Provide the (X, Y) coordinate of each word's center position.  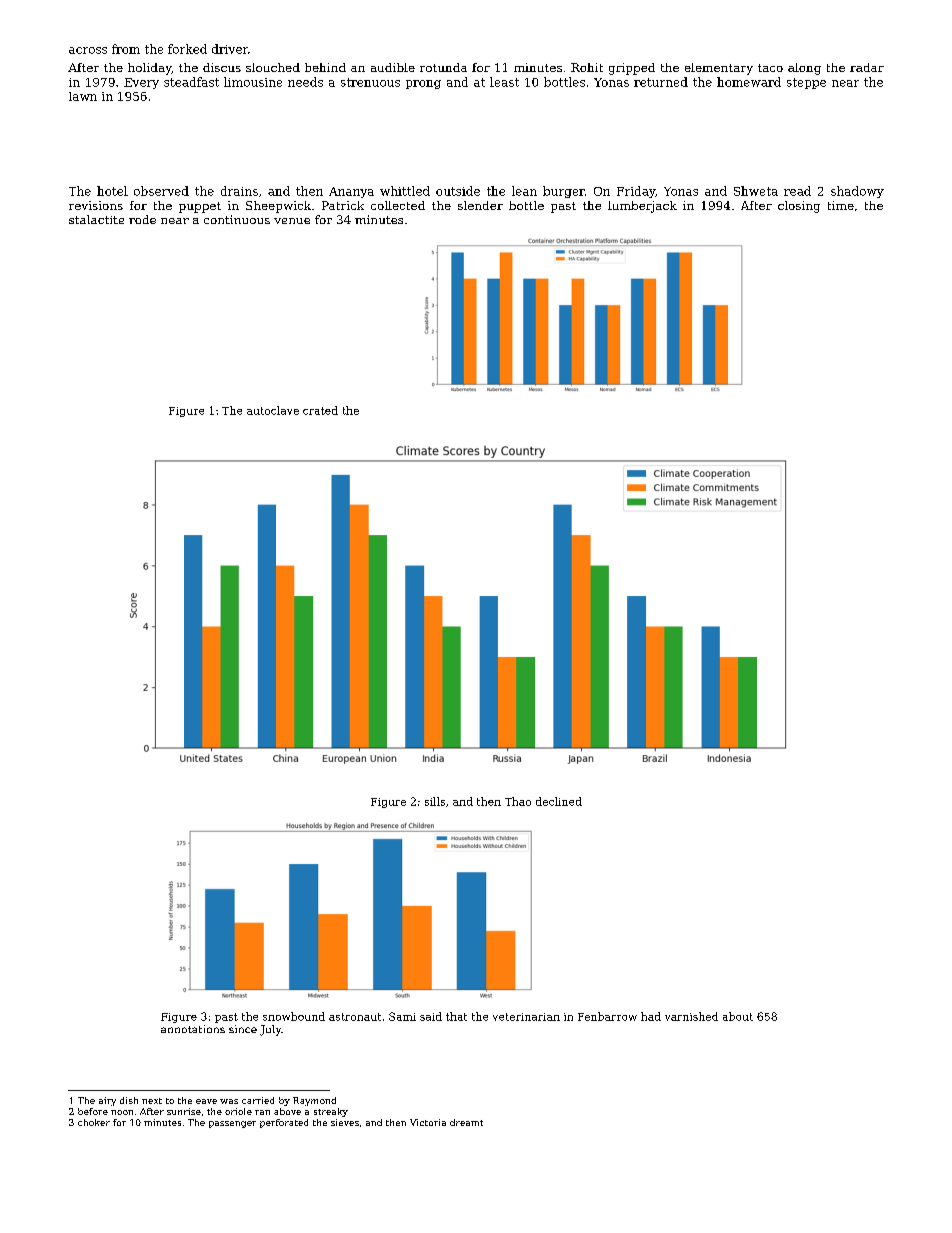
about (738, 1016)
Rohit (587, 67)
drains (239, 191)
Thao (518, 801)
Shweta (756, 191)
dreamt (466, 1122)
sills (435, 801)
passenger (232, 1124)
